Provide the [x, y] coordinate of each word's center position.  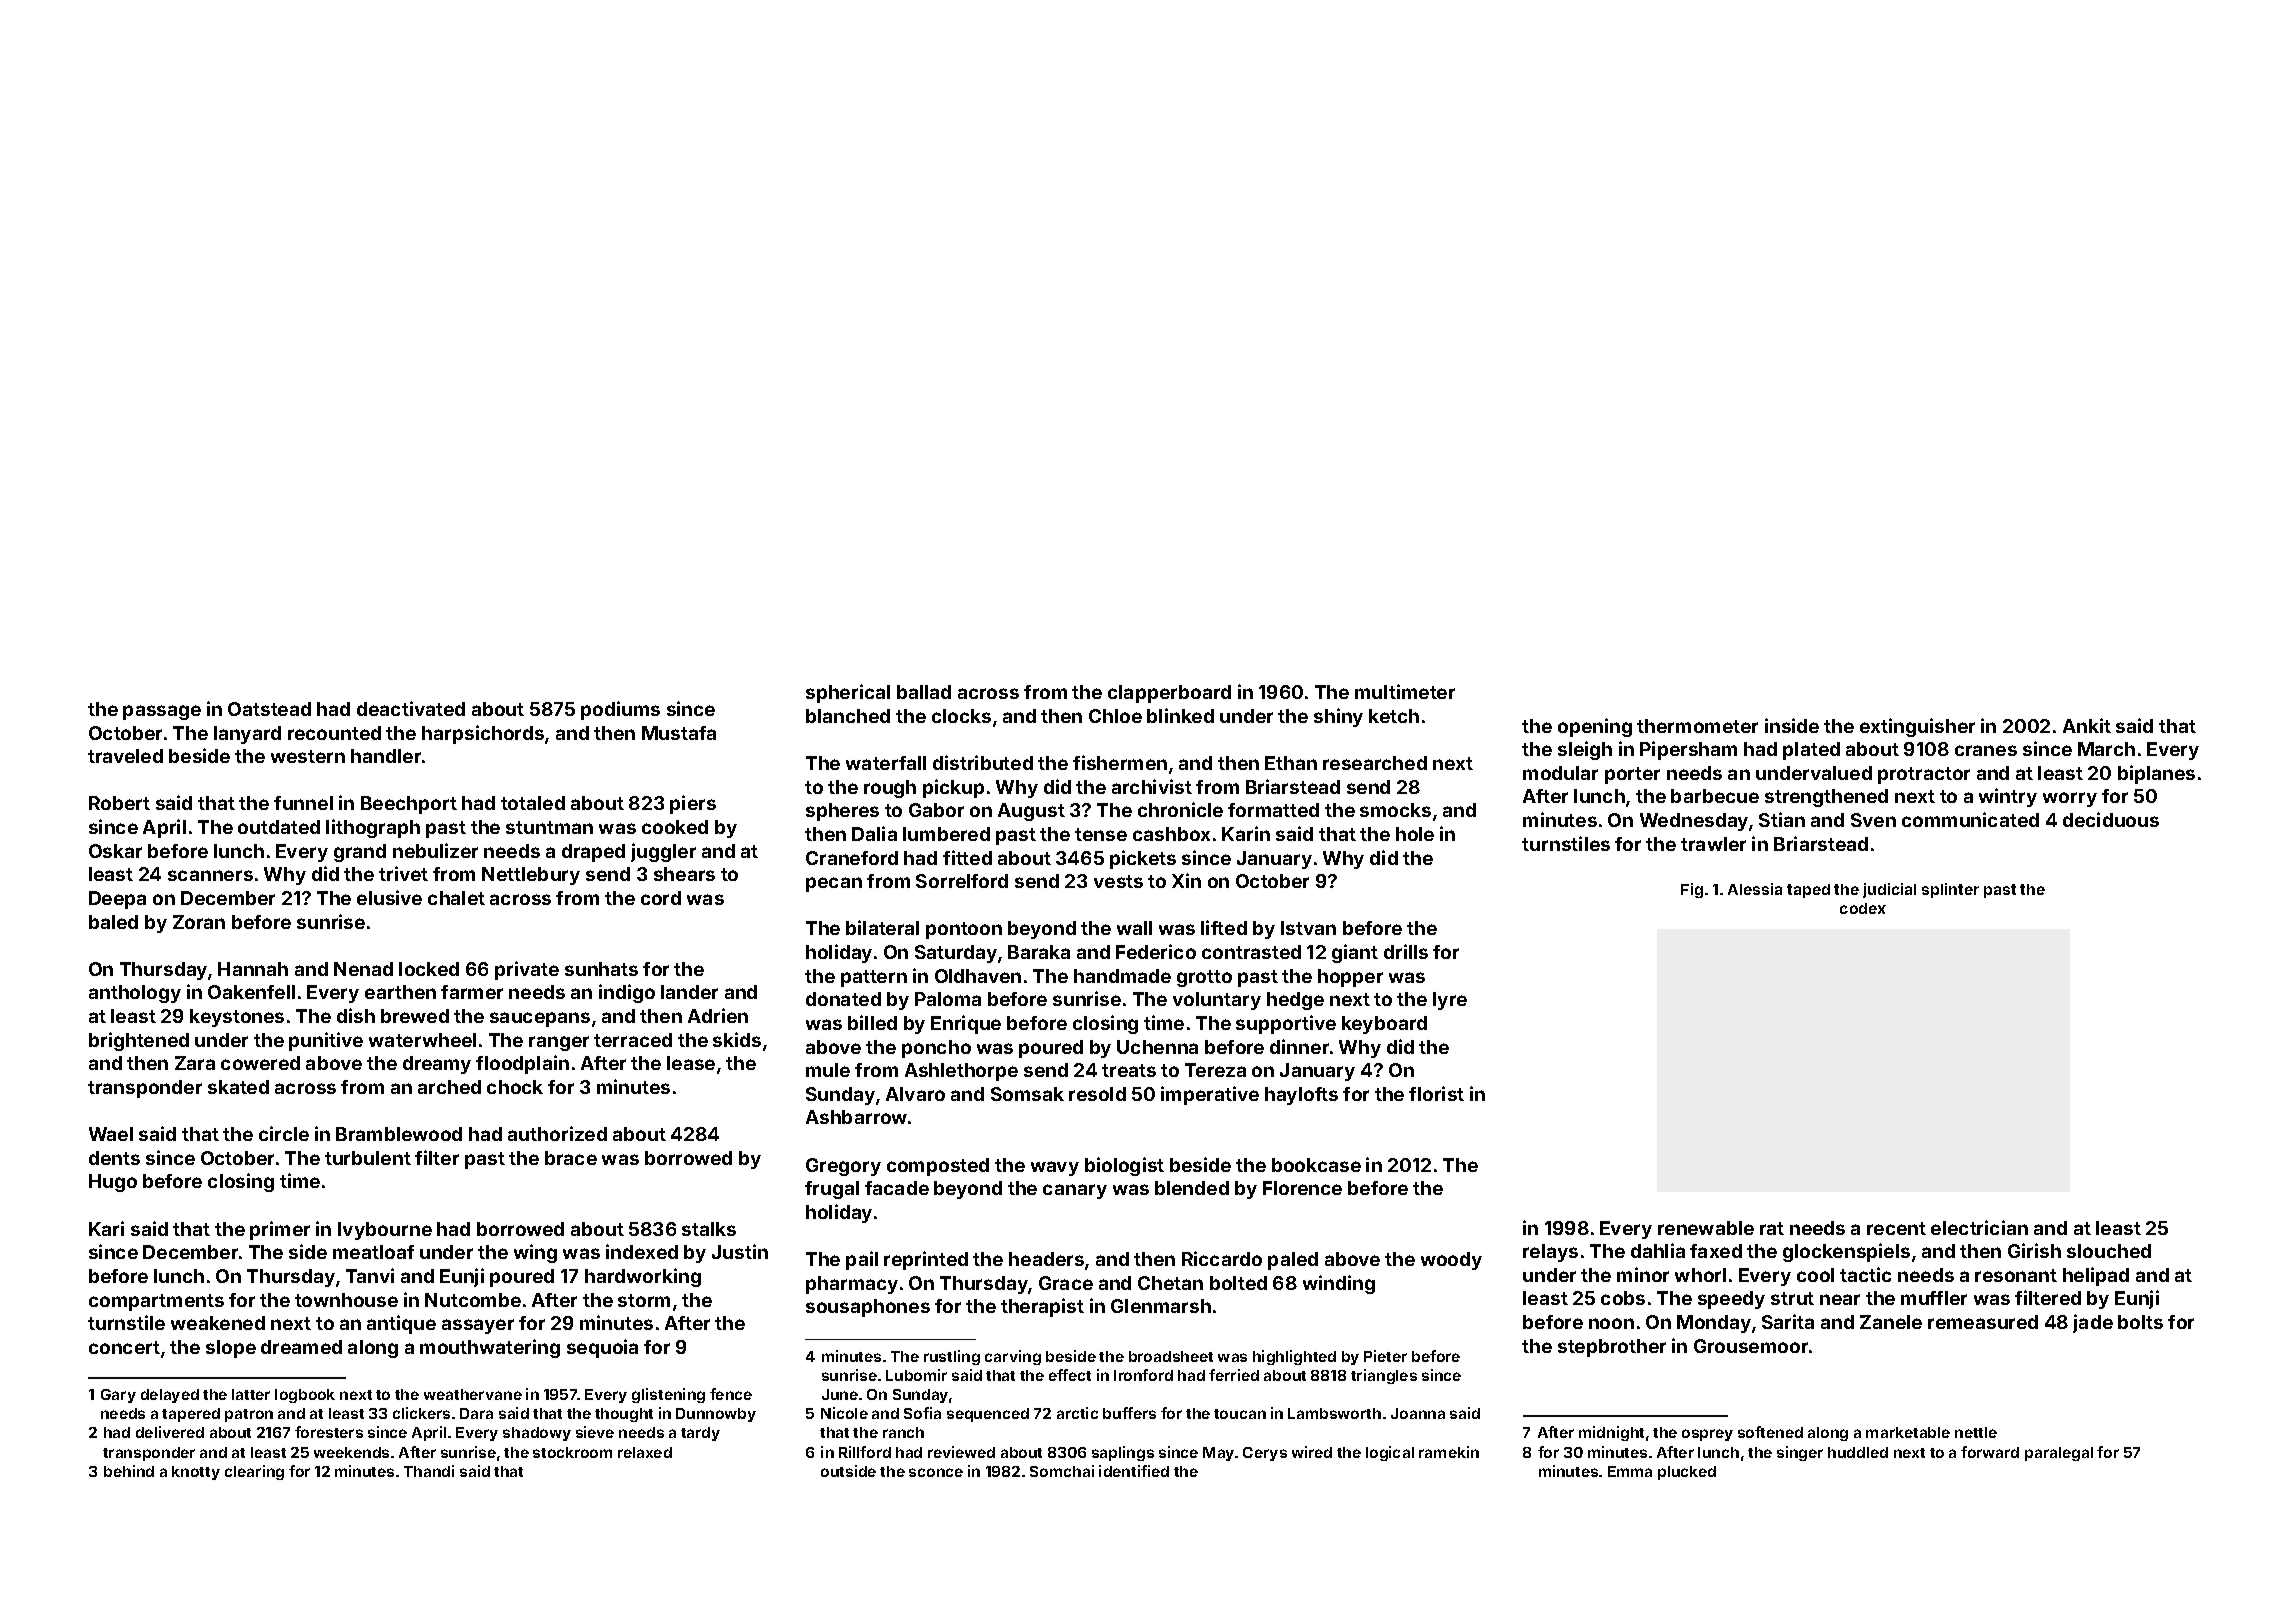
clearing [254, 1472]
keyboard [1384, 1025]
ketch [1394, 716]
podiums [620, 710]
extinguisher [1917, 727]
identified [1134, 1471]
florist [1436, 1093]
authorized [557, 1133]
